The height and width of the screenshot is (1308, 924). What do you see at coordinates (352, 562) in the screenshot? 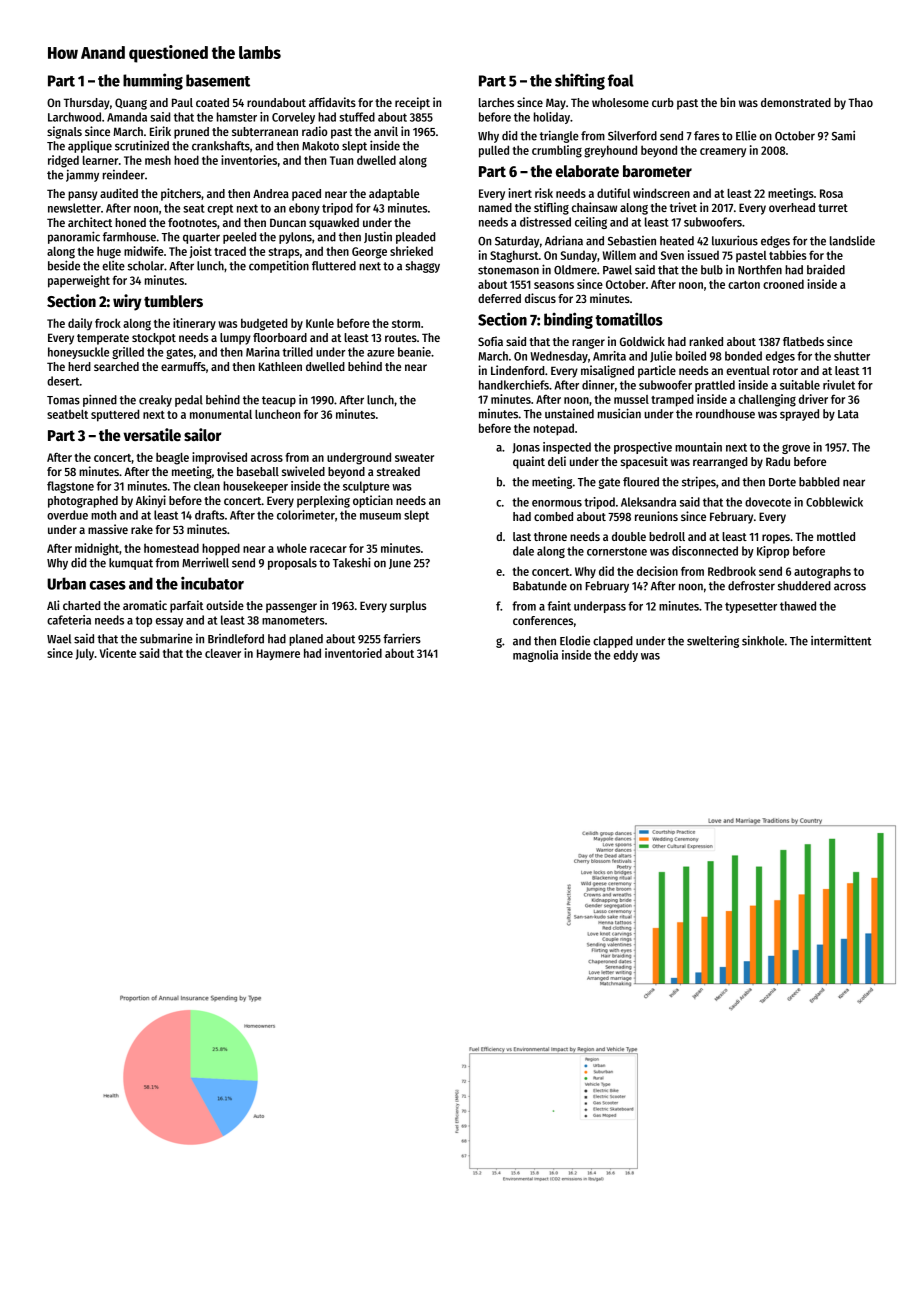
I see `Takeshi` at bounding box center [352, 562].
